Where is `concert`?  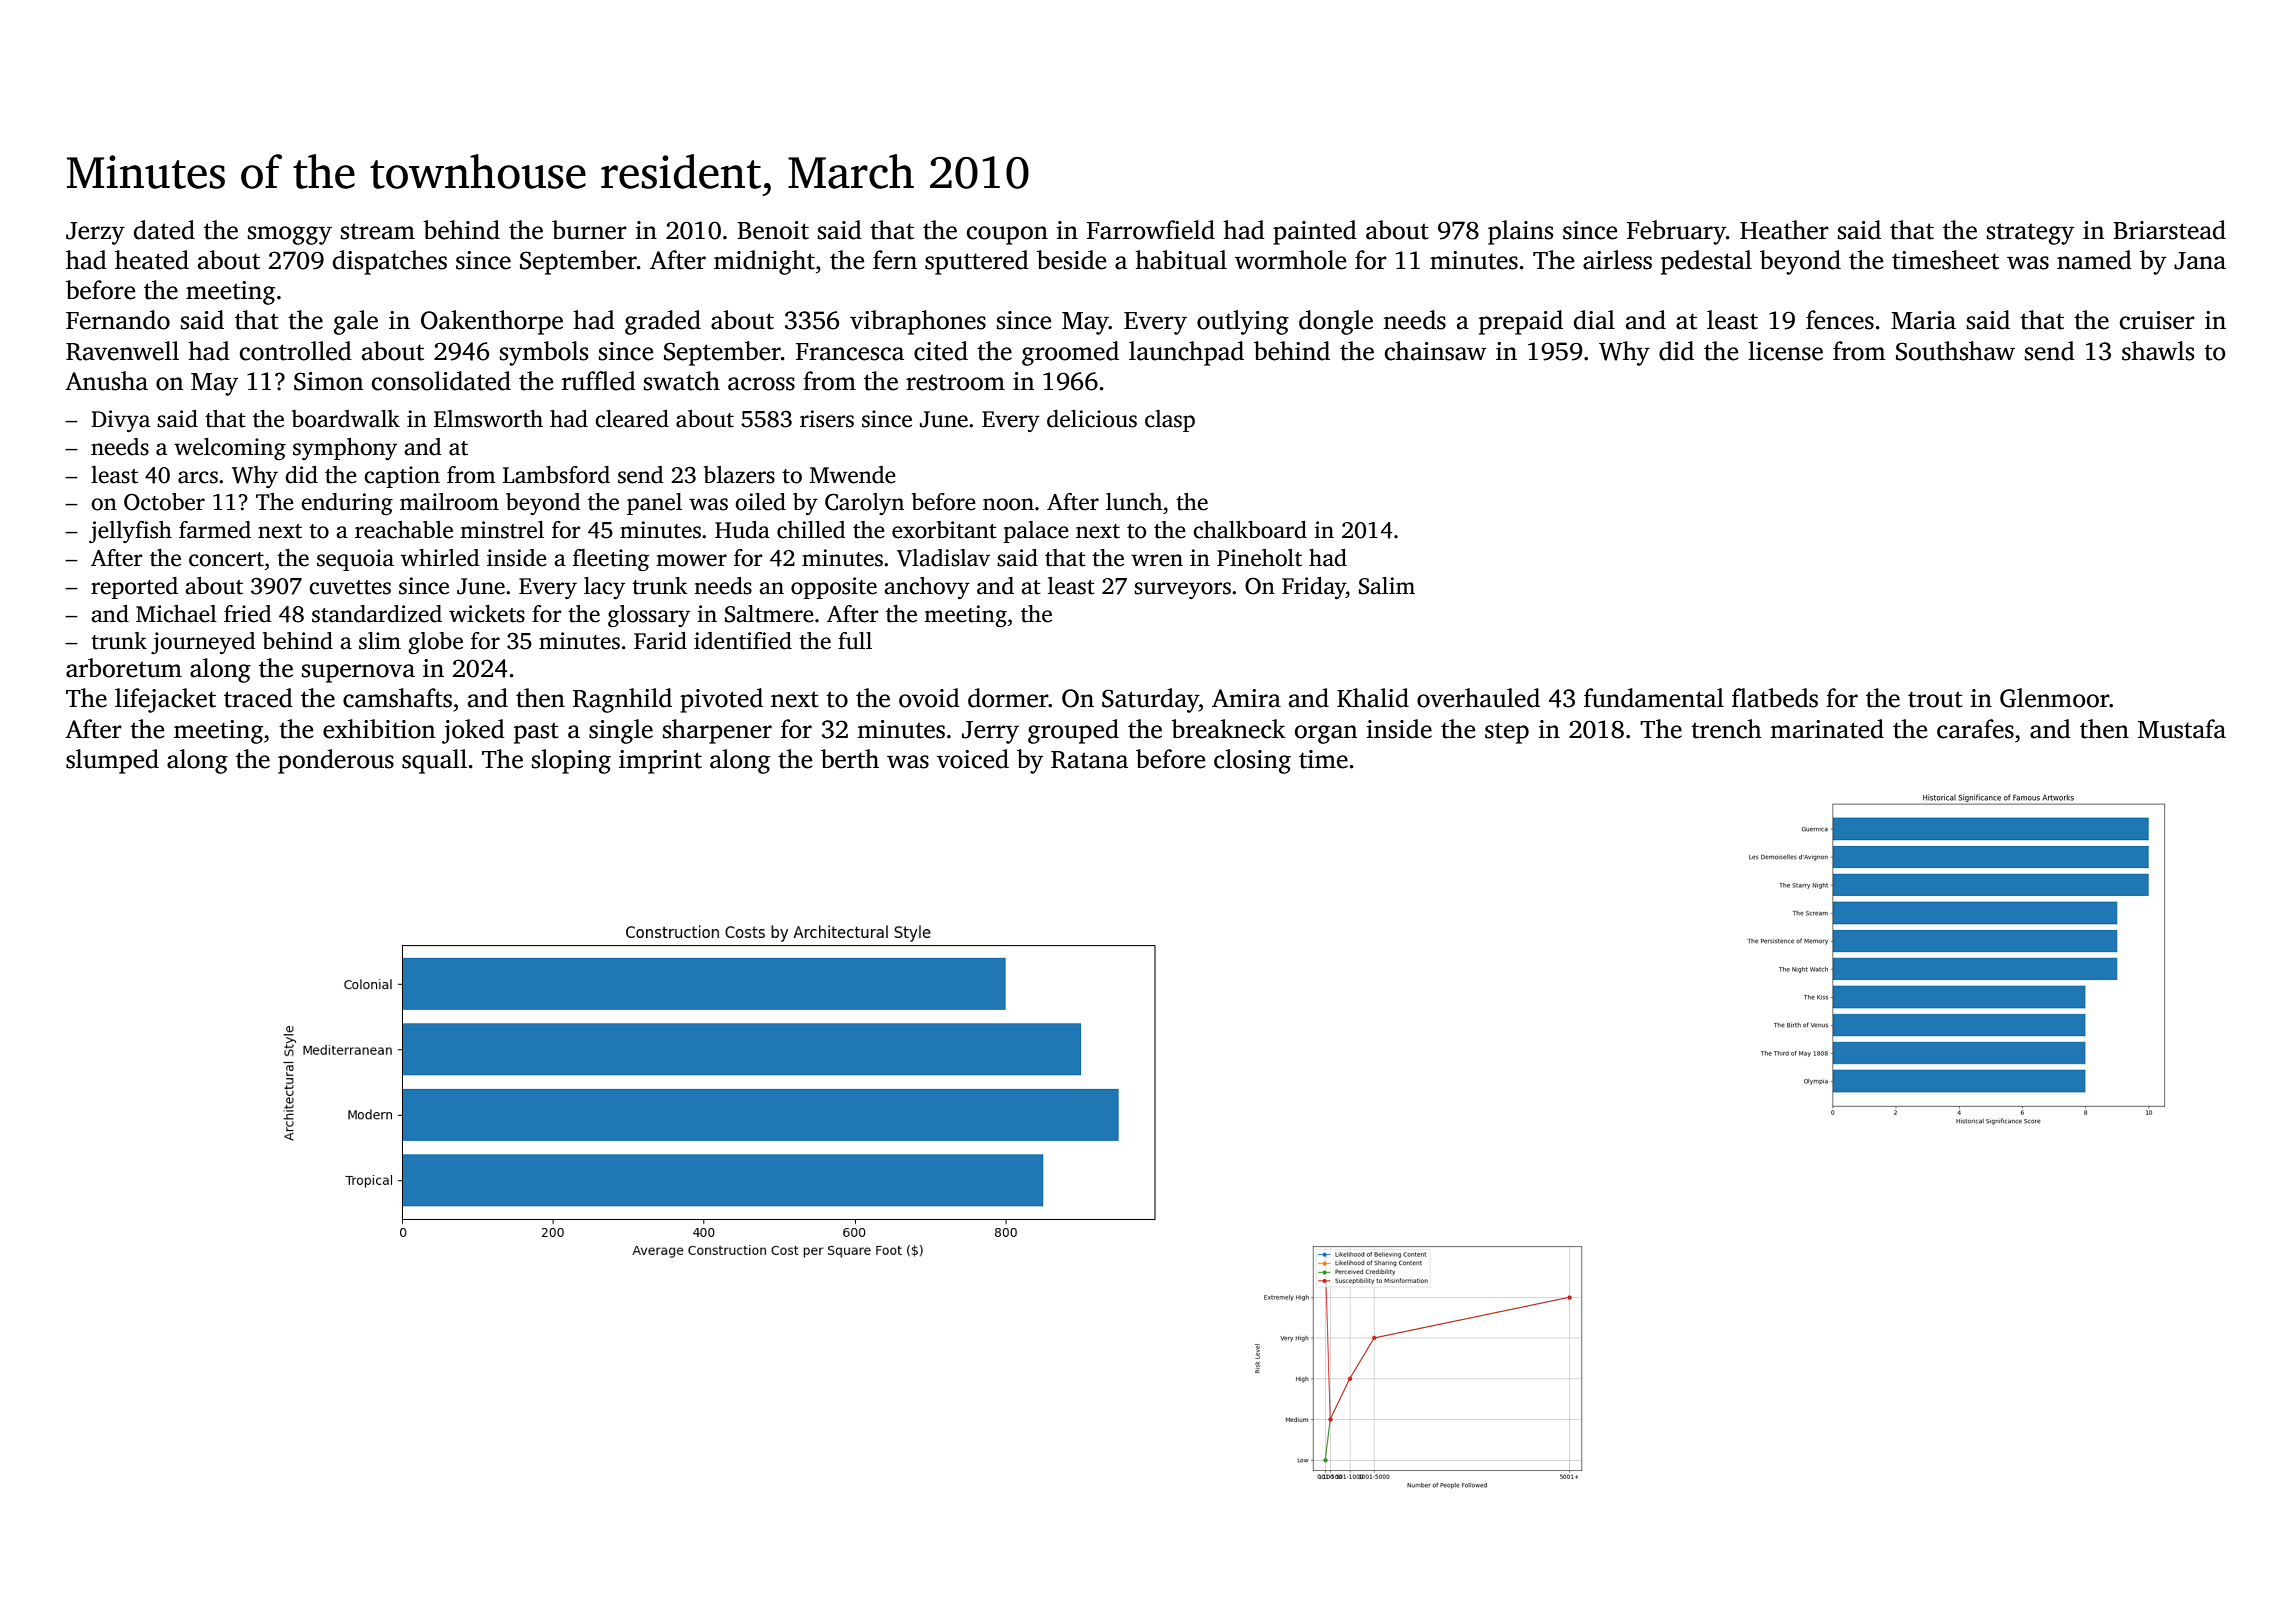 concert is located at coordinates (226, 559).
